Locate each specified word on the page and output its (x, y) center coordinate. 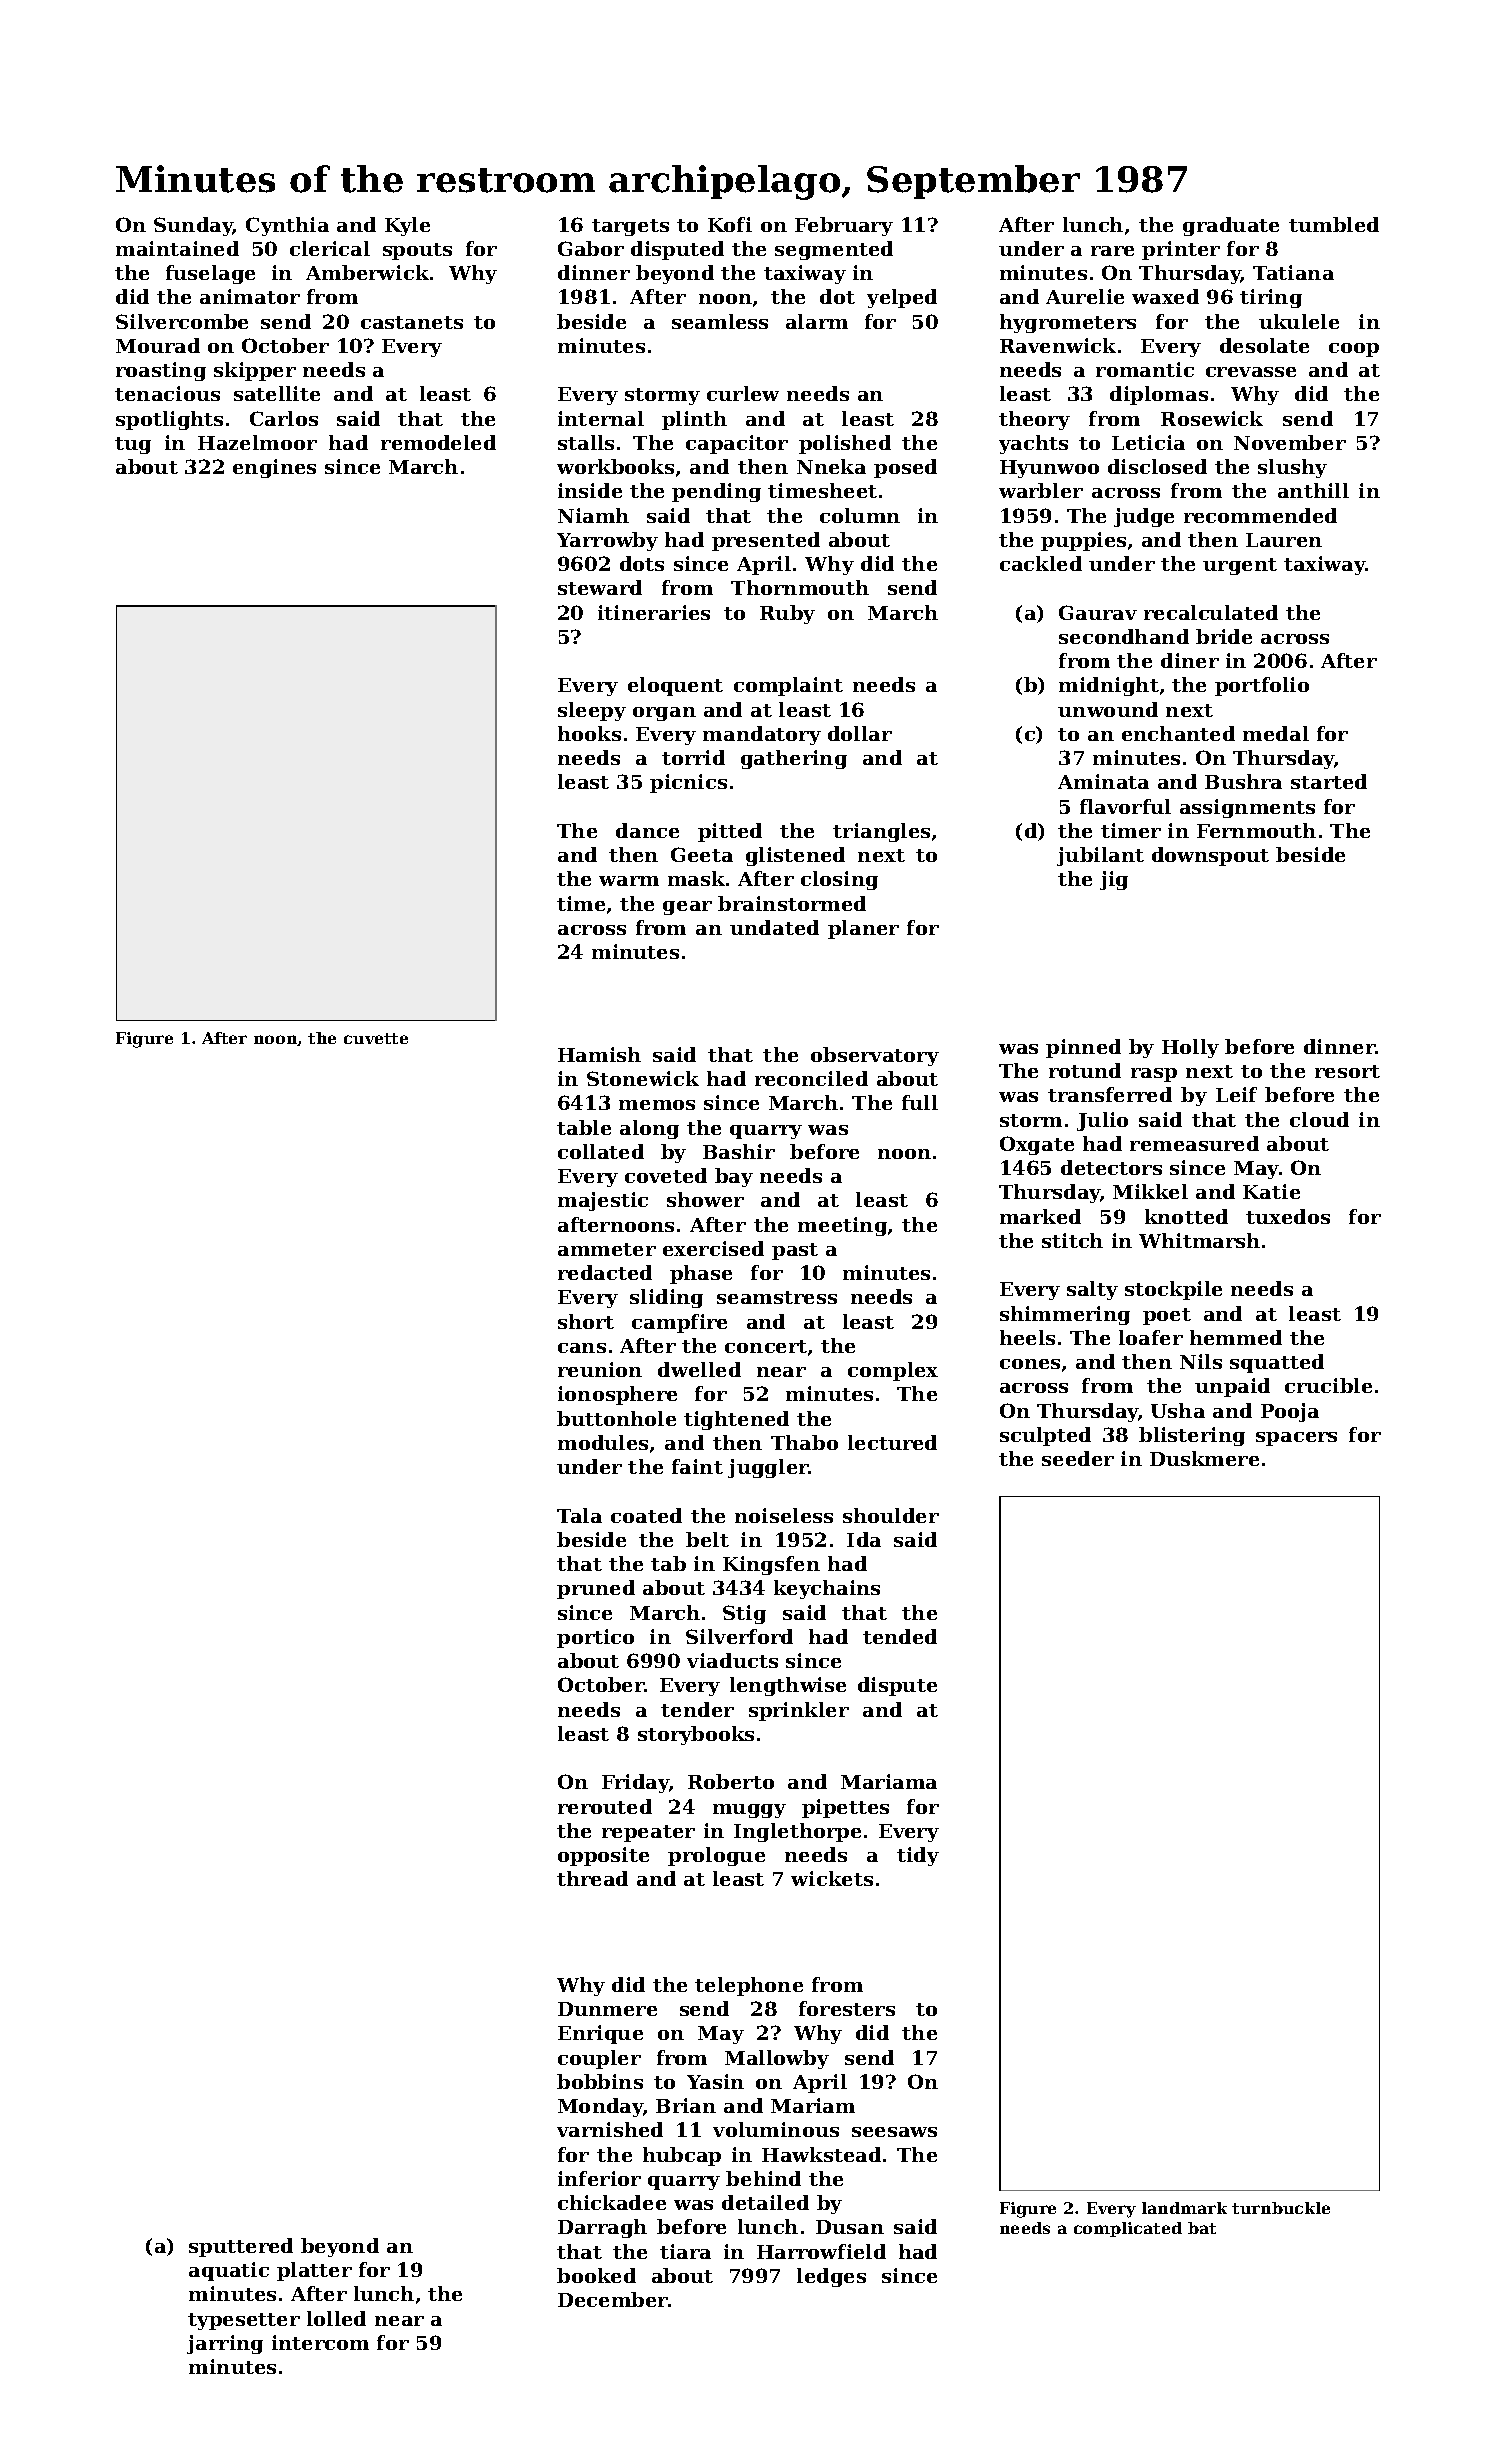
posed (905, 468)
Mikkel (1150, 1191)
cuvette (376, 1038)
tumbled (1334, 224)
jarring (225, 2344)
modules (603, 1442)
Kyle (407, 226)
